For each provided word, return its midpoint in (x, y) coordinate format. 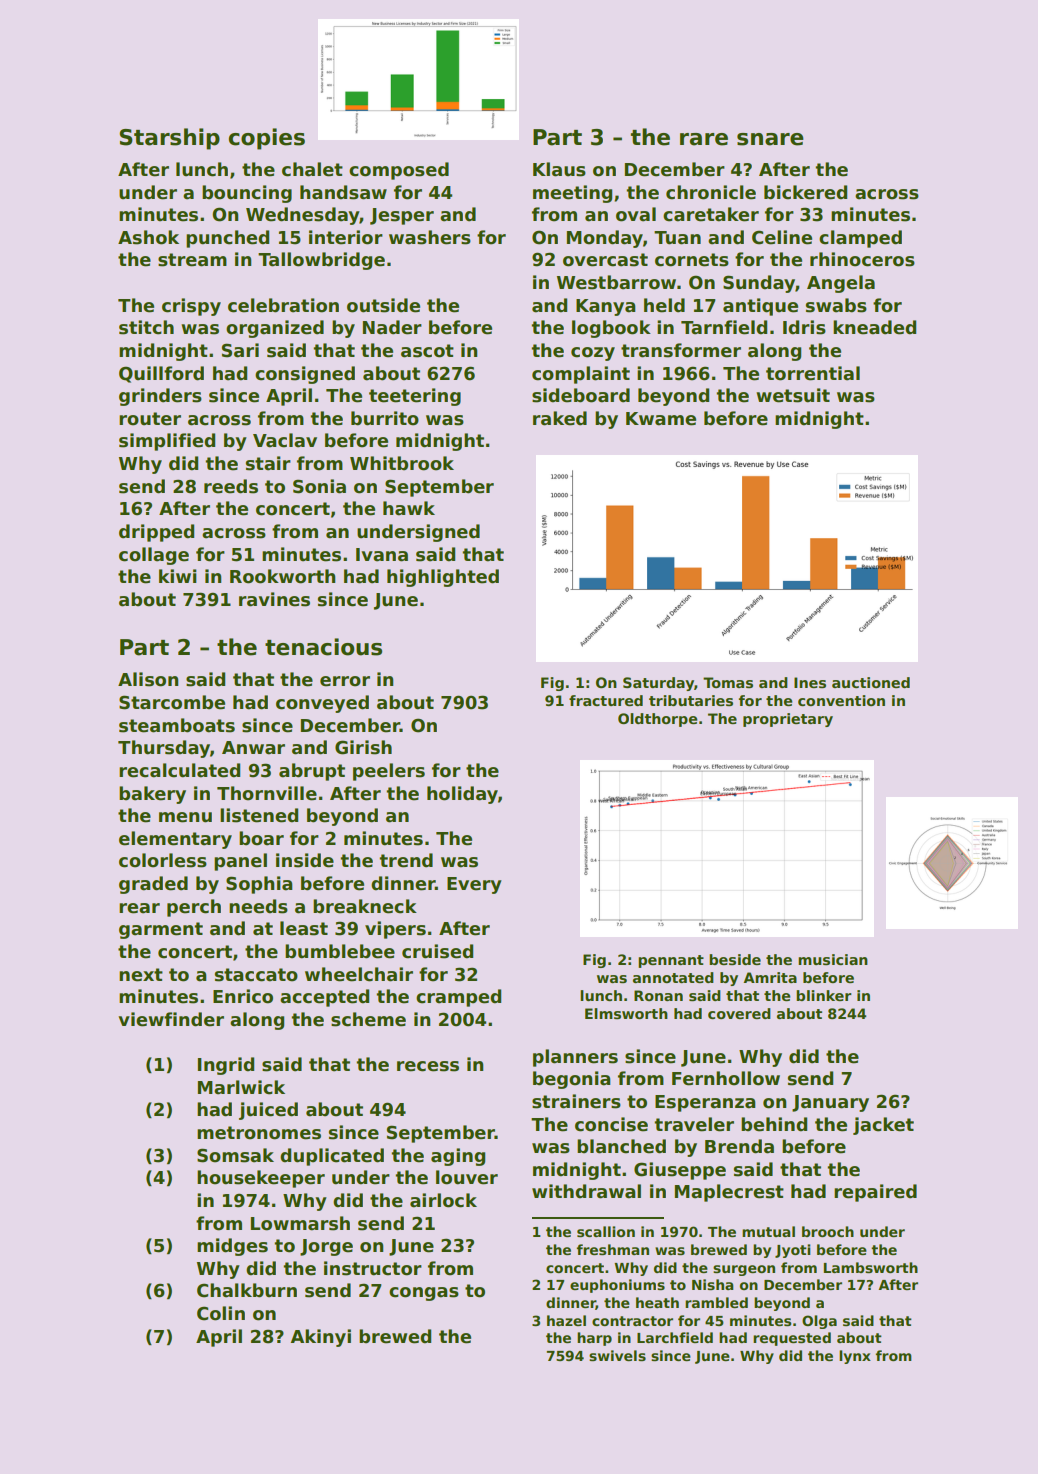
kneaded (874, 327)
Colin (221, 1313)
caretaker (711, 214)
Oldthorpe (657, 720)
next (141, 975)
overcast (605, 260)
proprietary (788, 720)
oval (636, 214)
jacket (883, 1126)
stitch (146, 327)
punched (227, 239)
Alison (148, 679)
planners (575, 1058)
